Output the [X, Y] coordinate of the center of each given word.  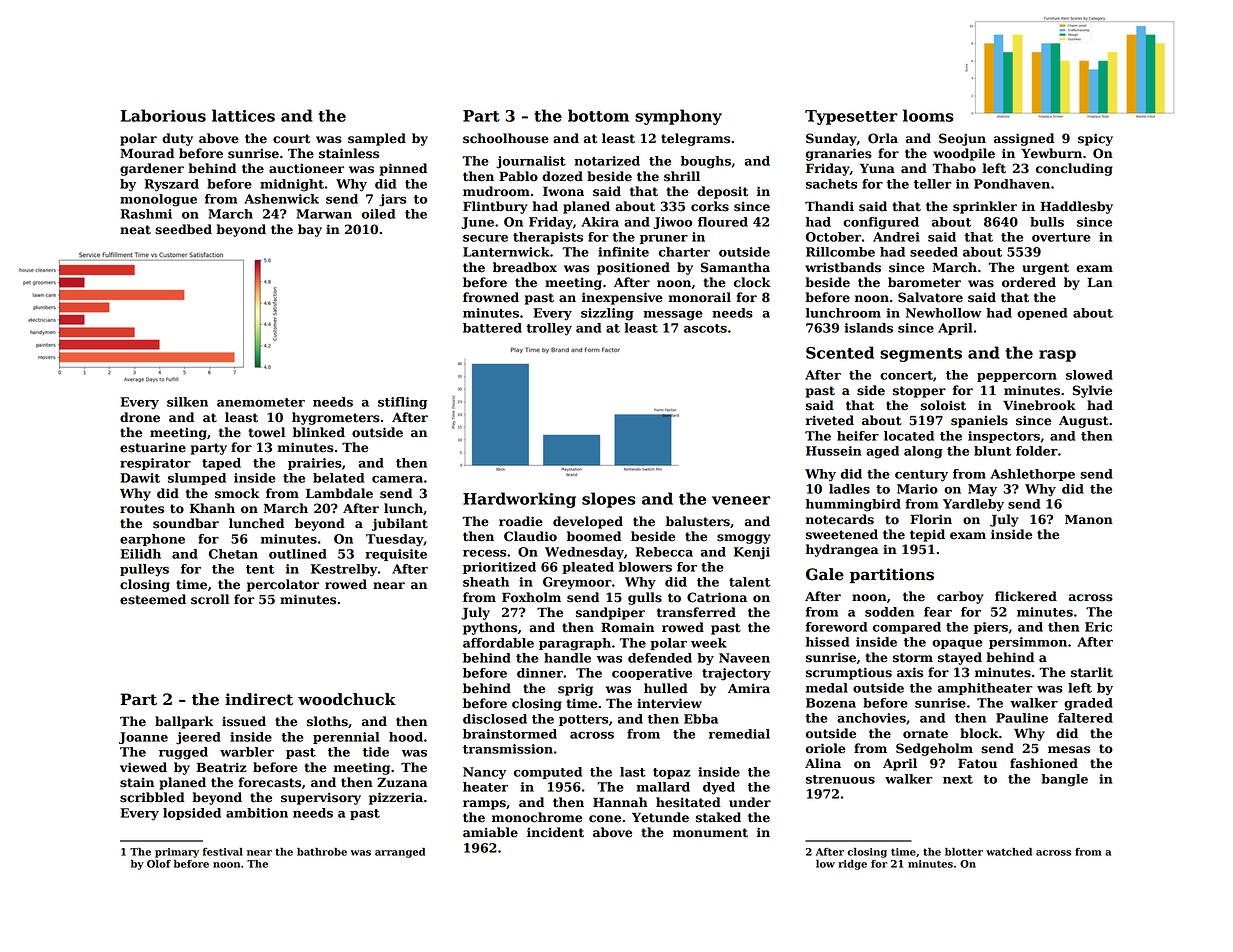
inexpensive [622, 298]
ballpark [184, 722]
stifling [402, 403]
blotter [964, 852]
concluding [1074, 169]
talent [749, 582]
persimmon [1028, 643]
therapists [548, 238]
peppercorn [1017, 377]
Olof [159, 864]
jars [392, 200]
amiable [490, 832]
